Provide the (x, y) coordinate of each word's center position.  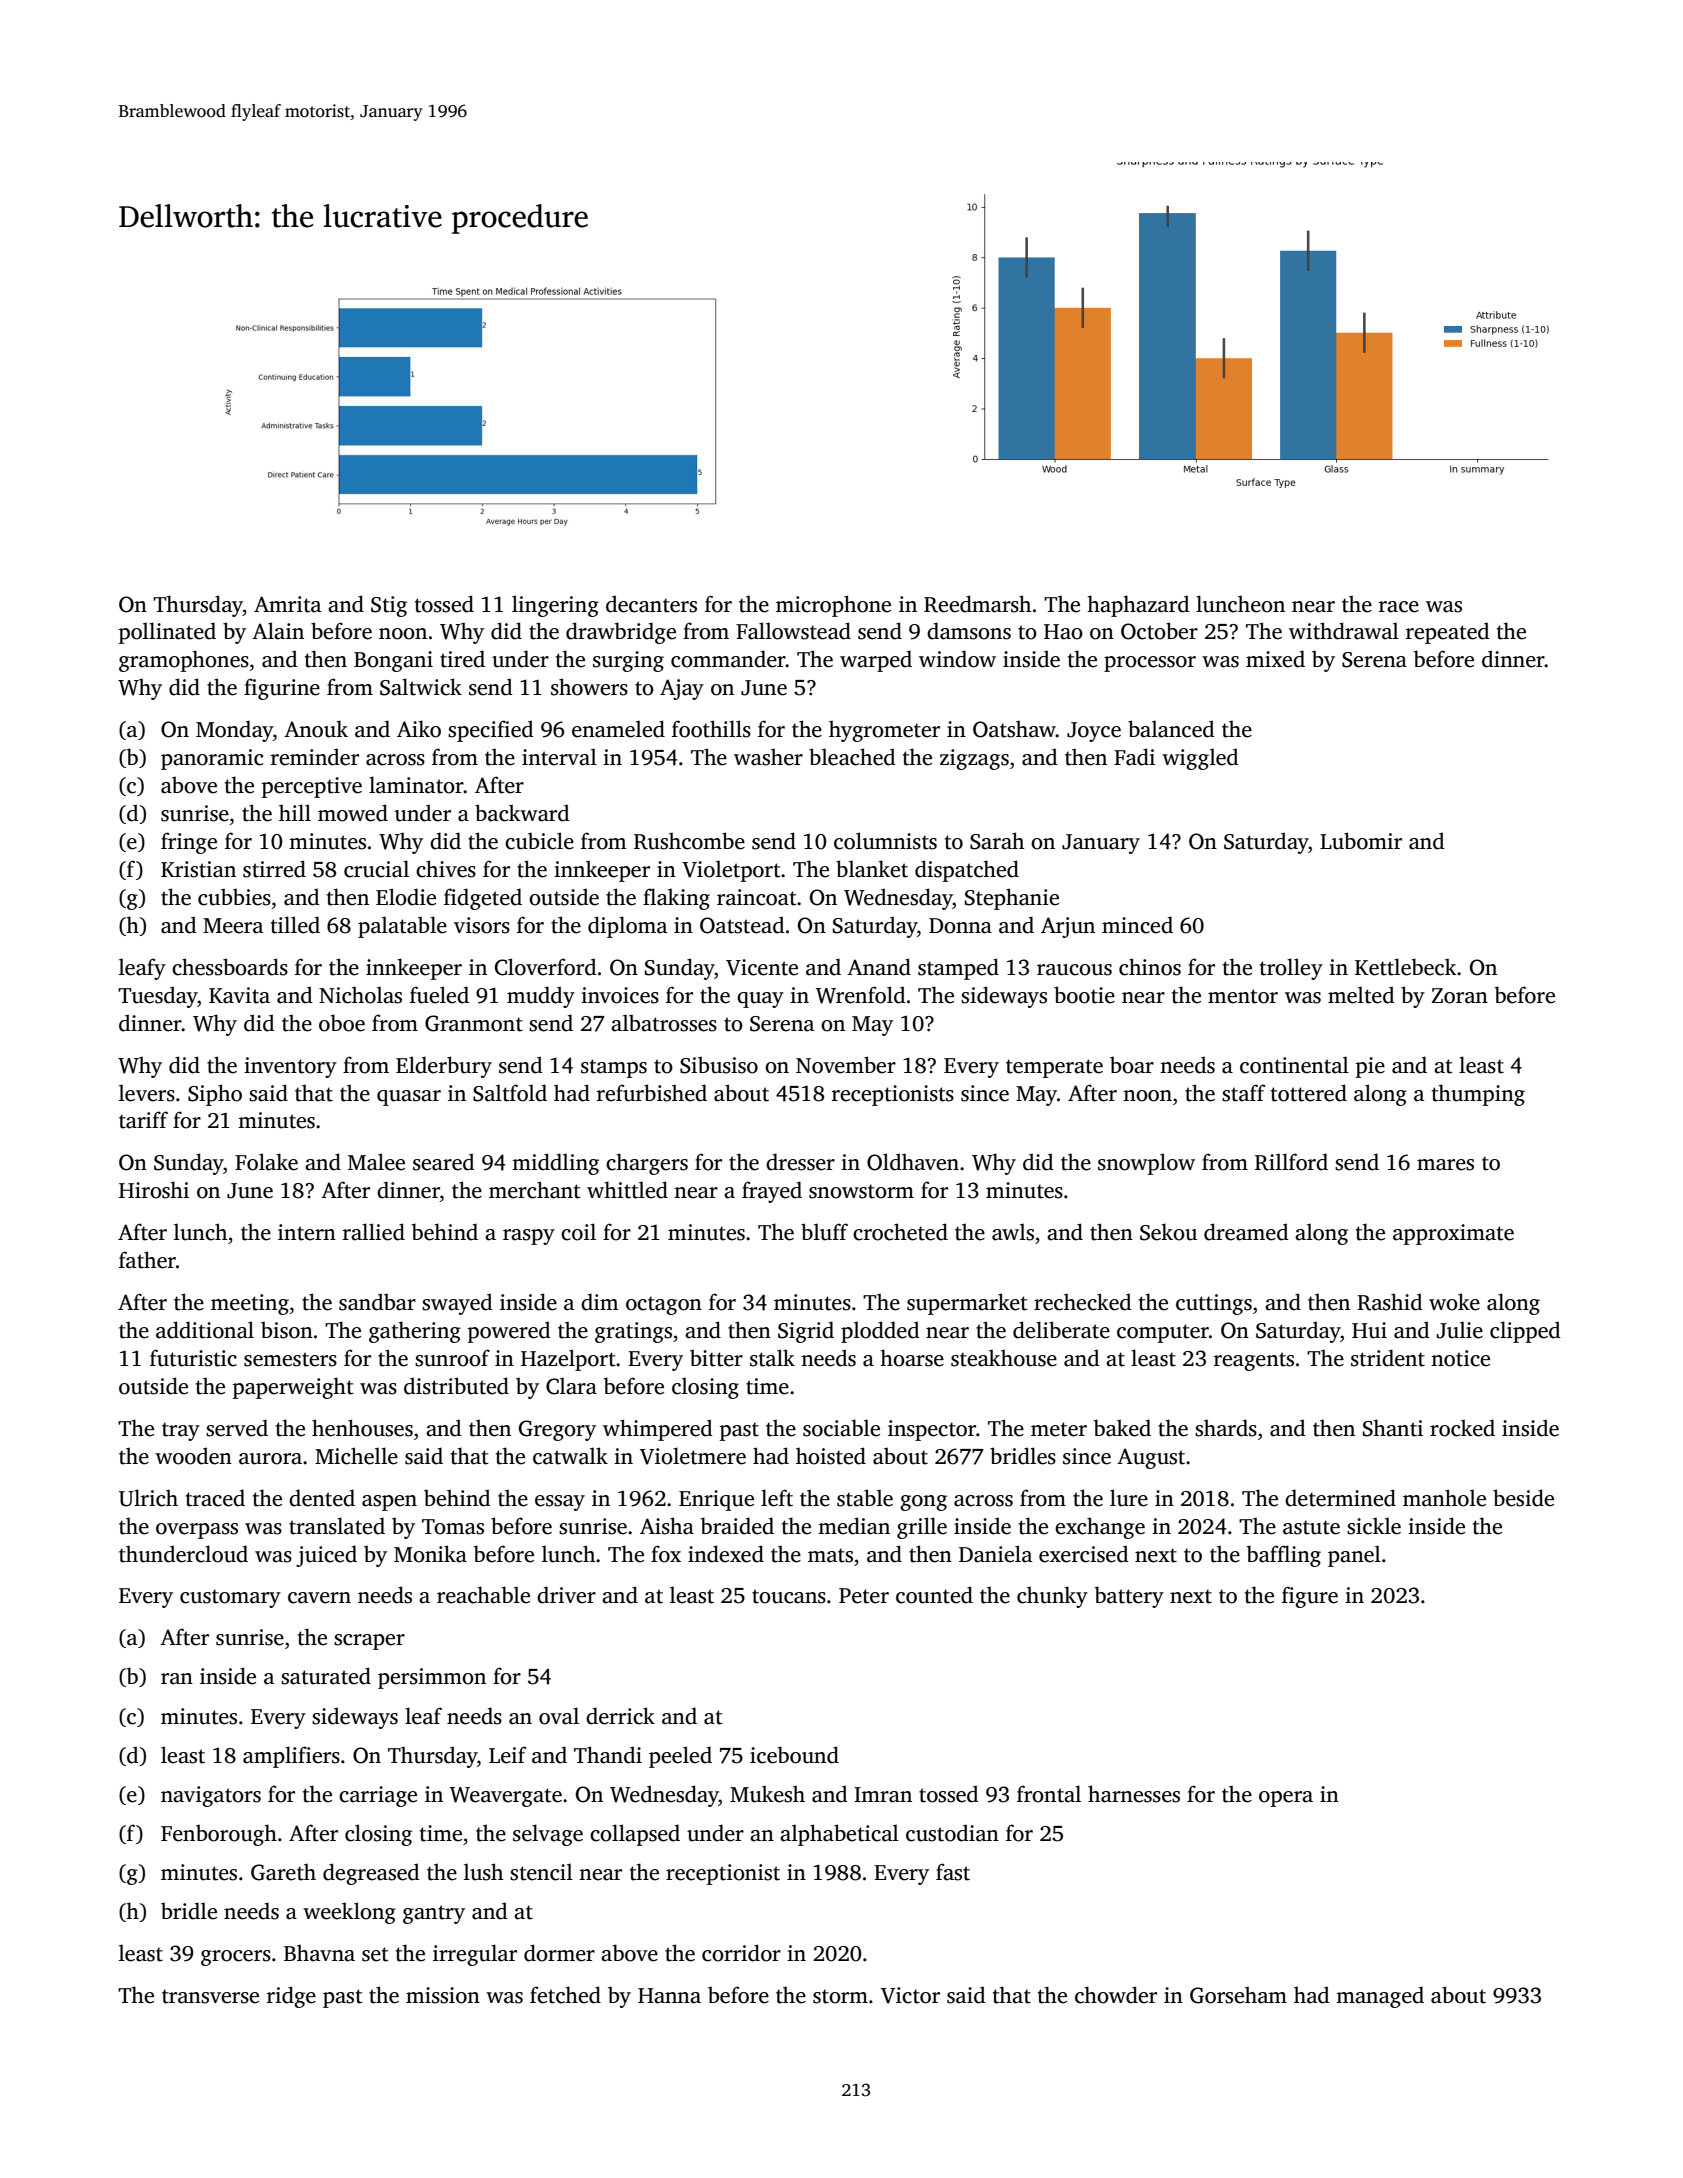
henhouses (362, 1428)
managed (1380, 1997)
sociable (841, 1428)
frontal (1049, 1794)
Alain (278, 631)
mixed (1275, 659)
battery (1129, 1597)
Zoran (1460, 996)
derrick (620, 1716)
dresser (800, 1162)
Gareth (283, 1872)
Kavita (239, 995)
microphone (833, 606)
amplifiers (291, 1757)
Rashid (1390, 1302)
